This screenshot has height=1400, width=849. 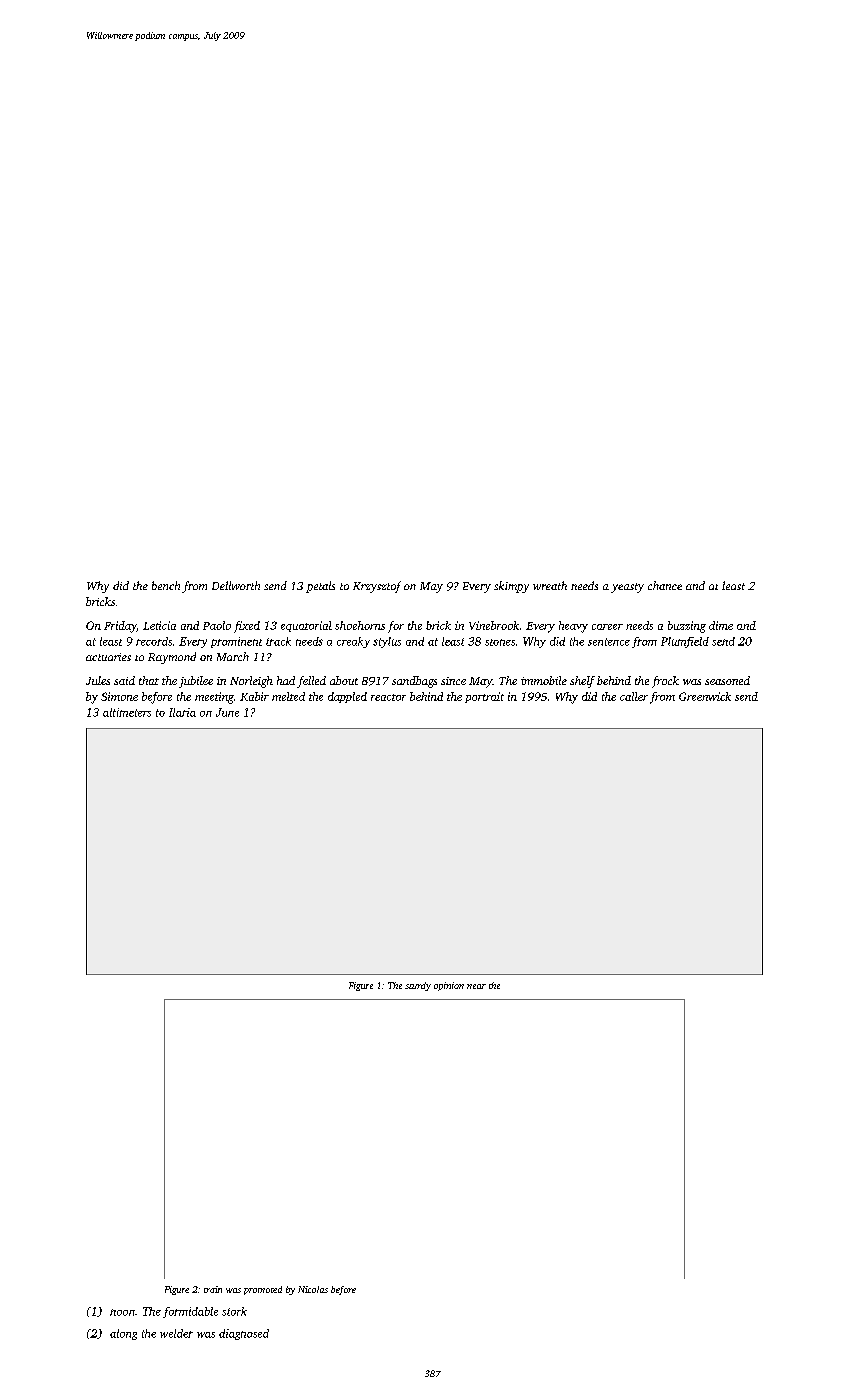 What do you see at coordinates (634, 696) in the screenshot?
I see `caller` at bounding box center [634, 696].
